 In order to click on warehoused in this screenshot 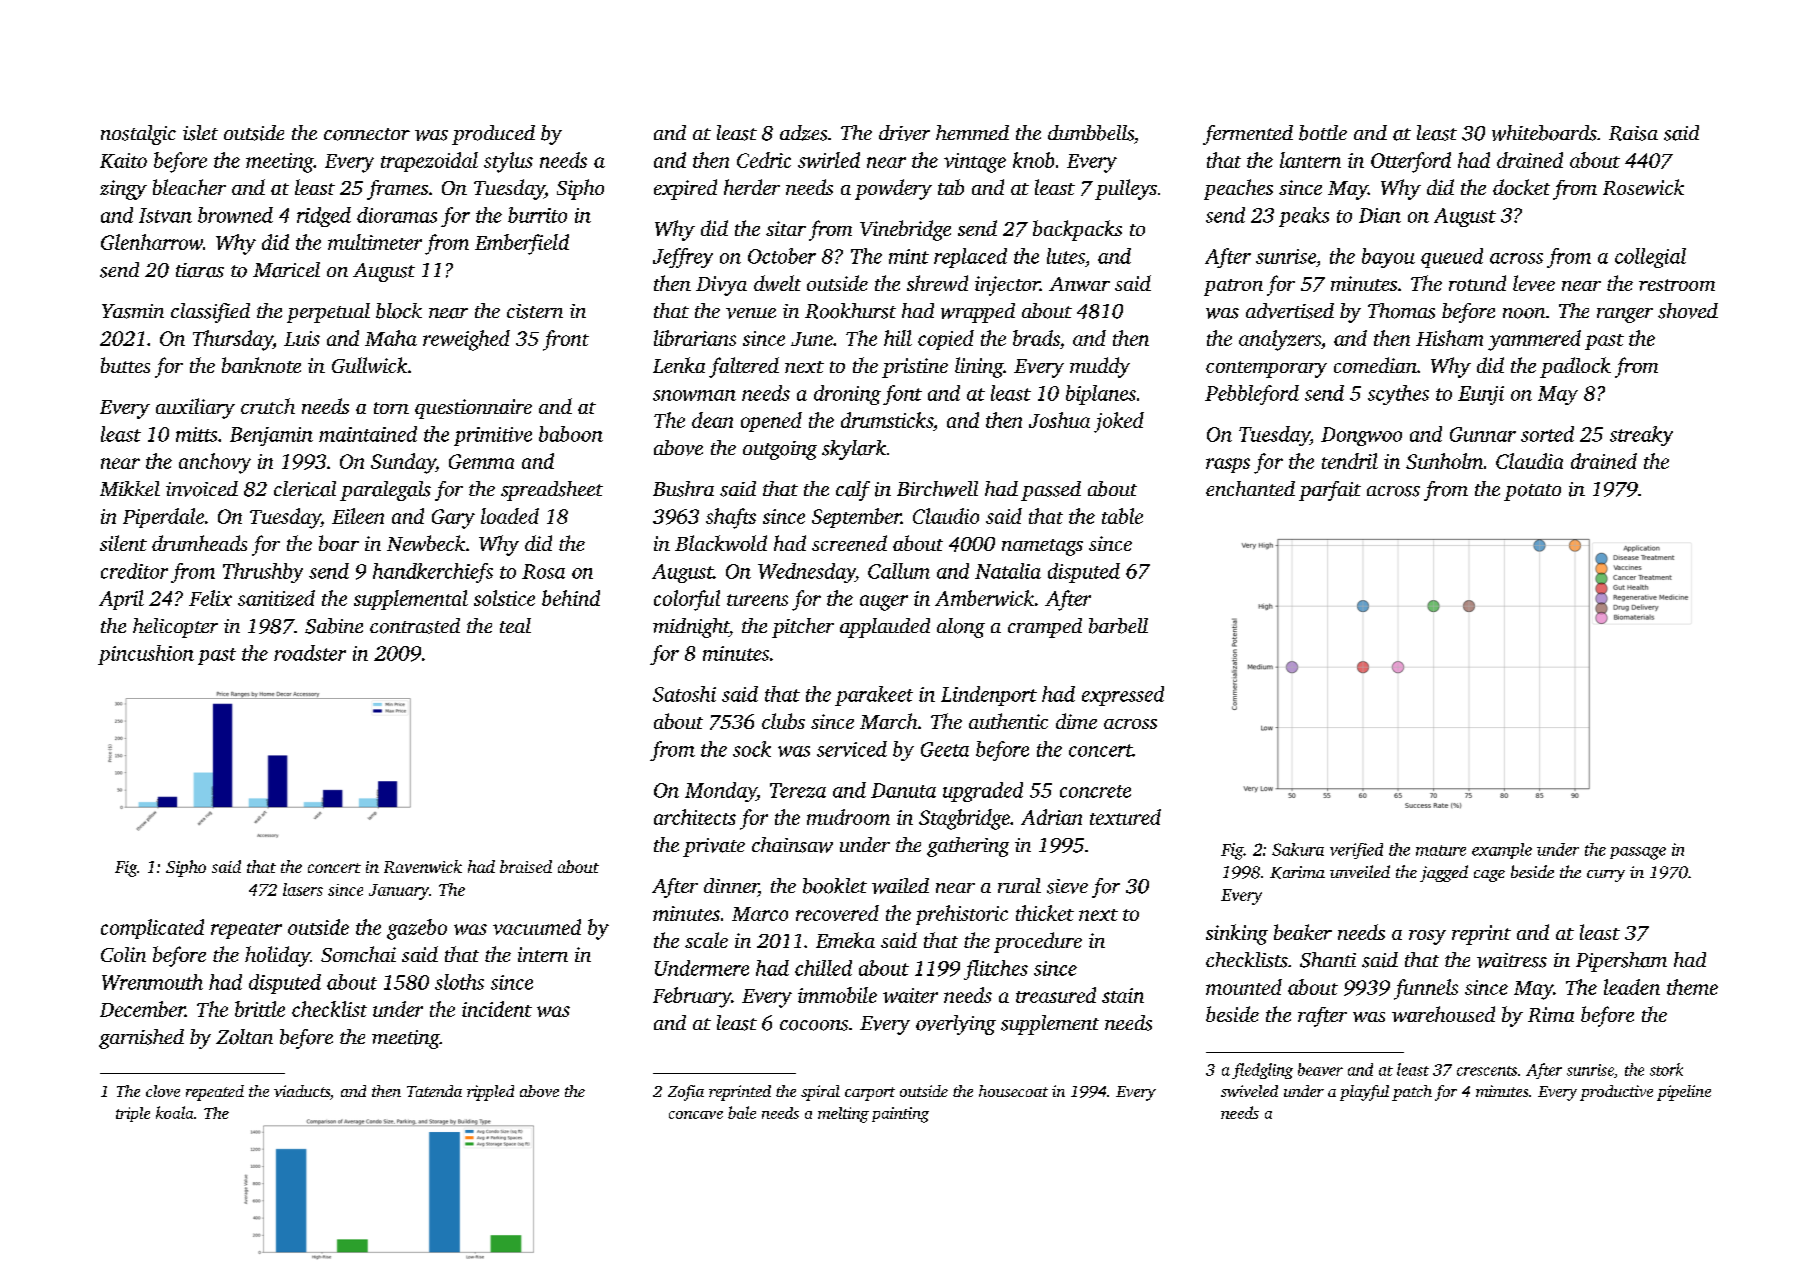, I will do `click(1443, 1014)`.
